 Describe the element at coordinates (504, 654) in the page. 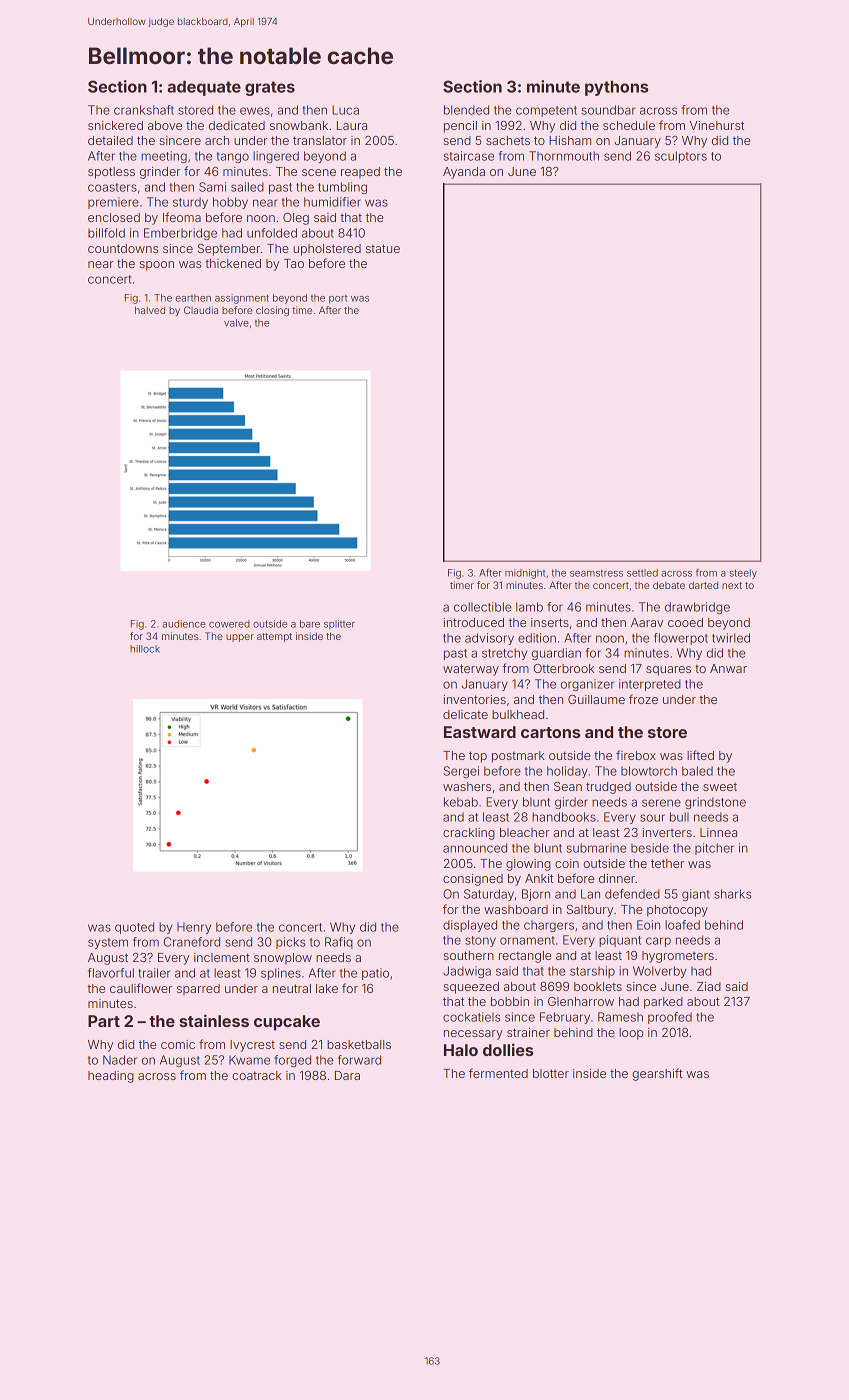

I see `stretchy` at that location.
